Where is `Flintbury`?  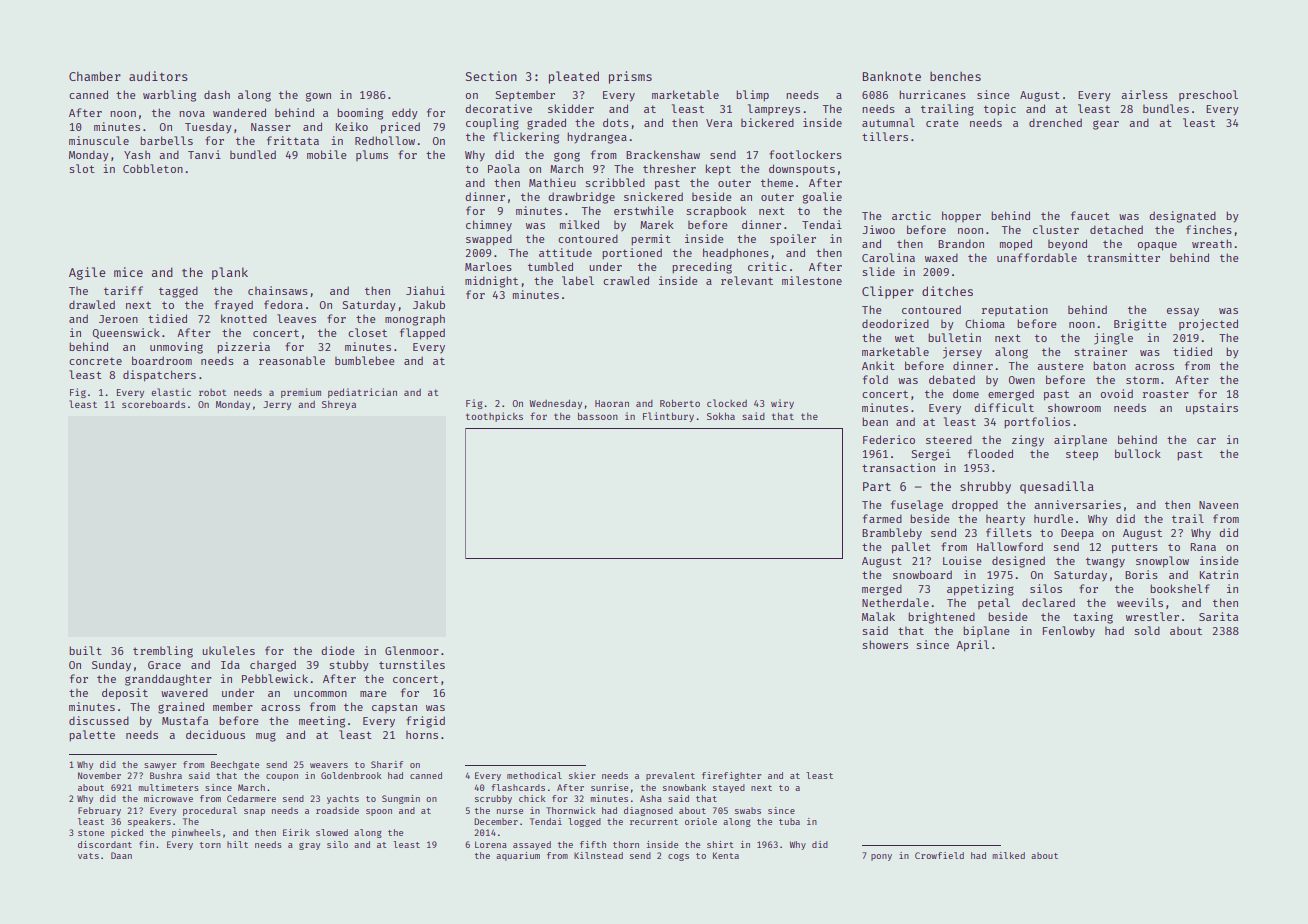
Flintbury is located at coordinates (668, 417).
